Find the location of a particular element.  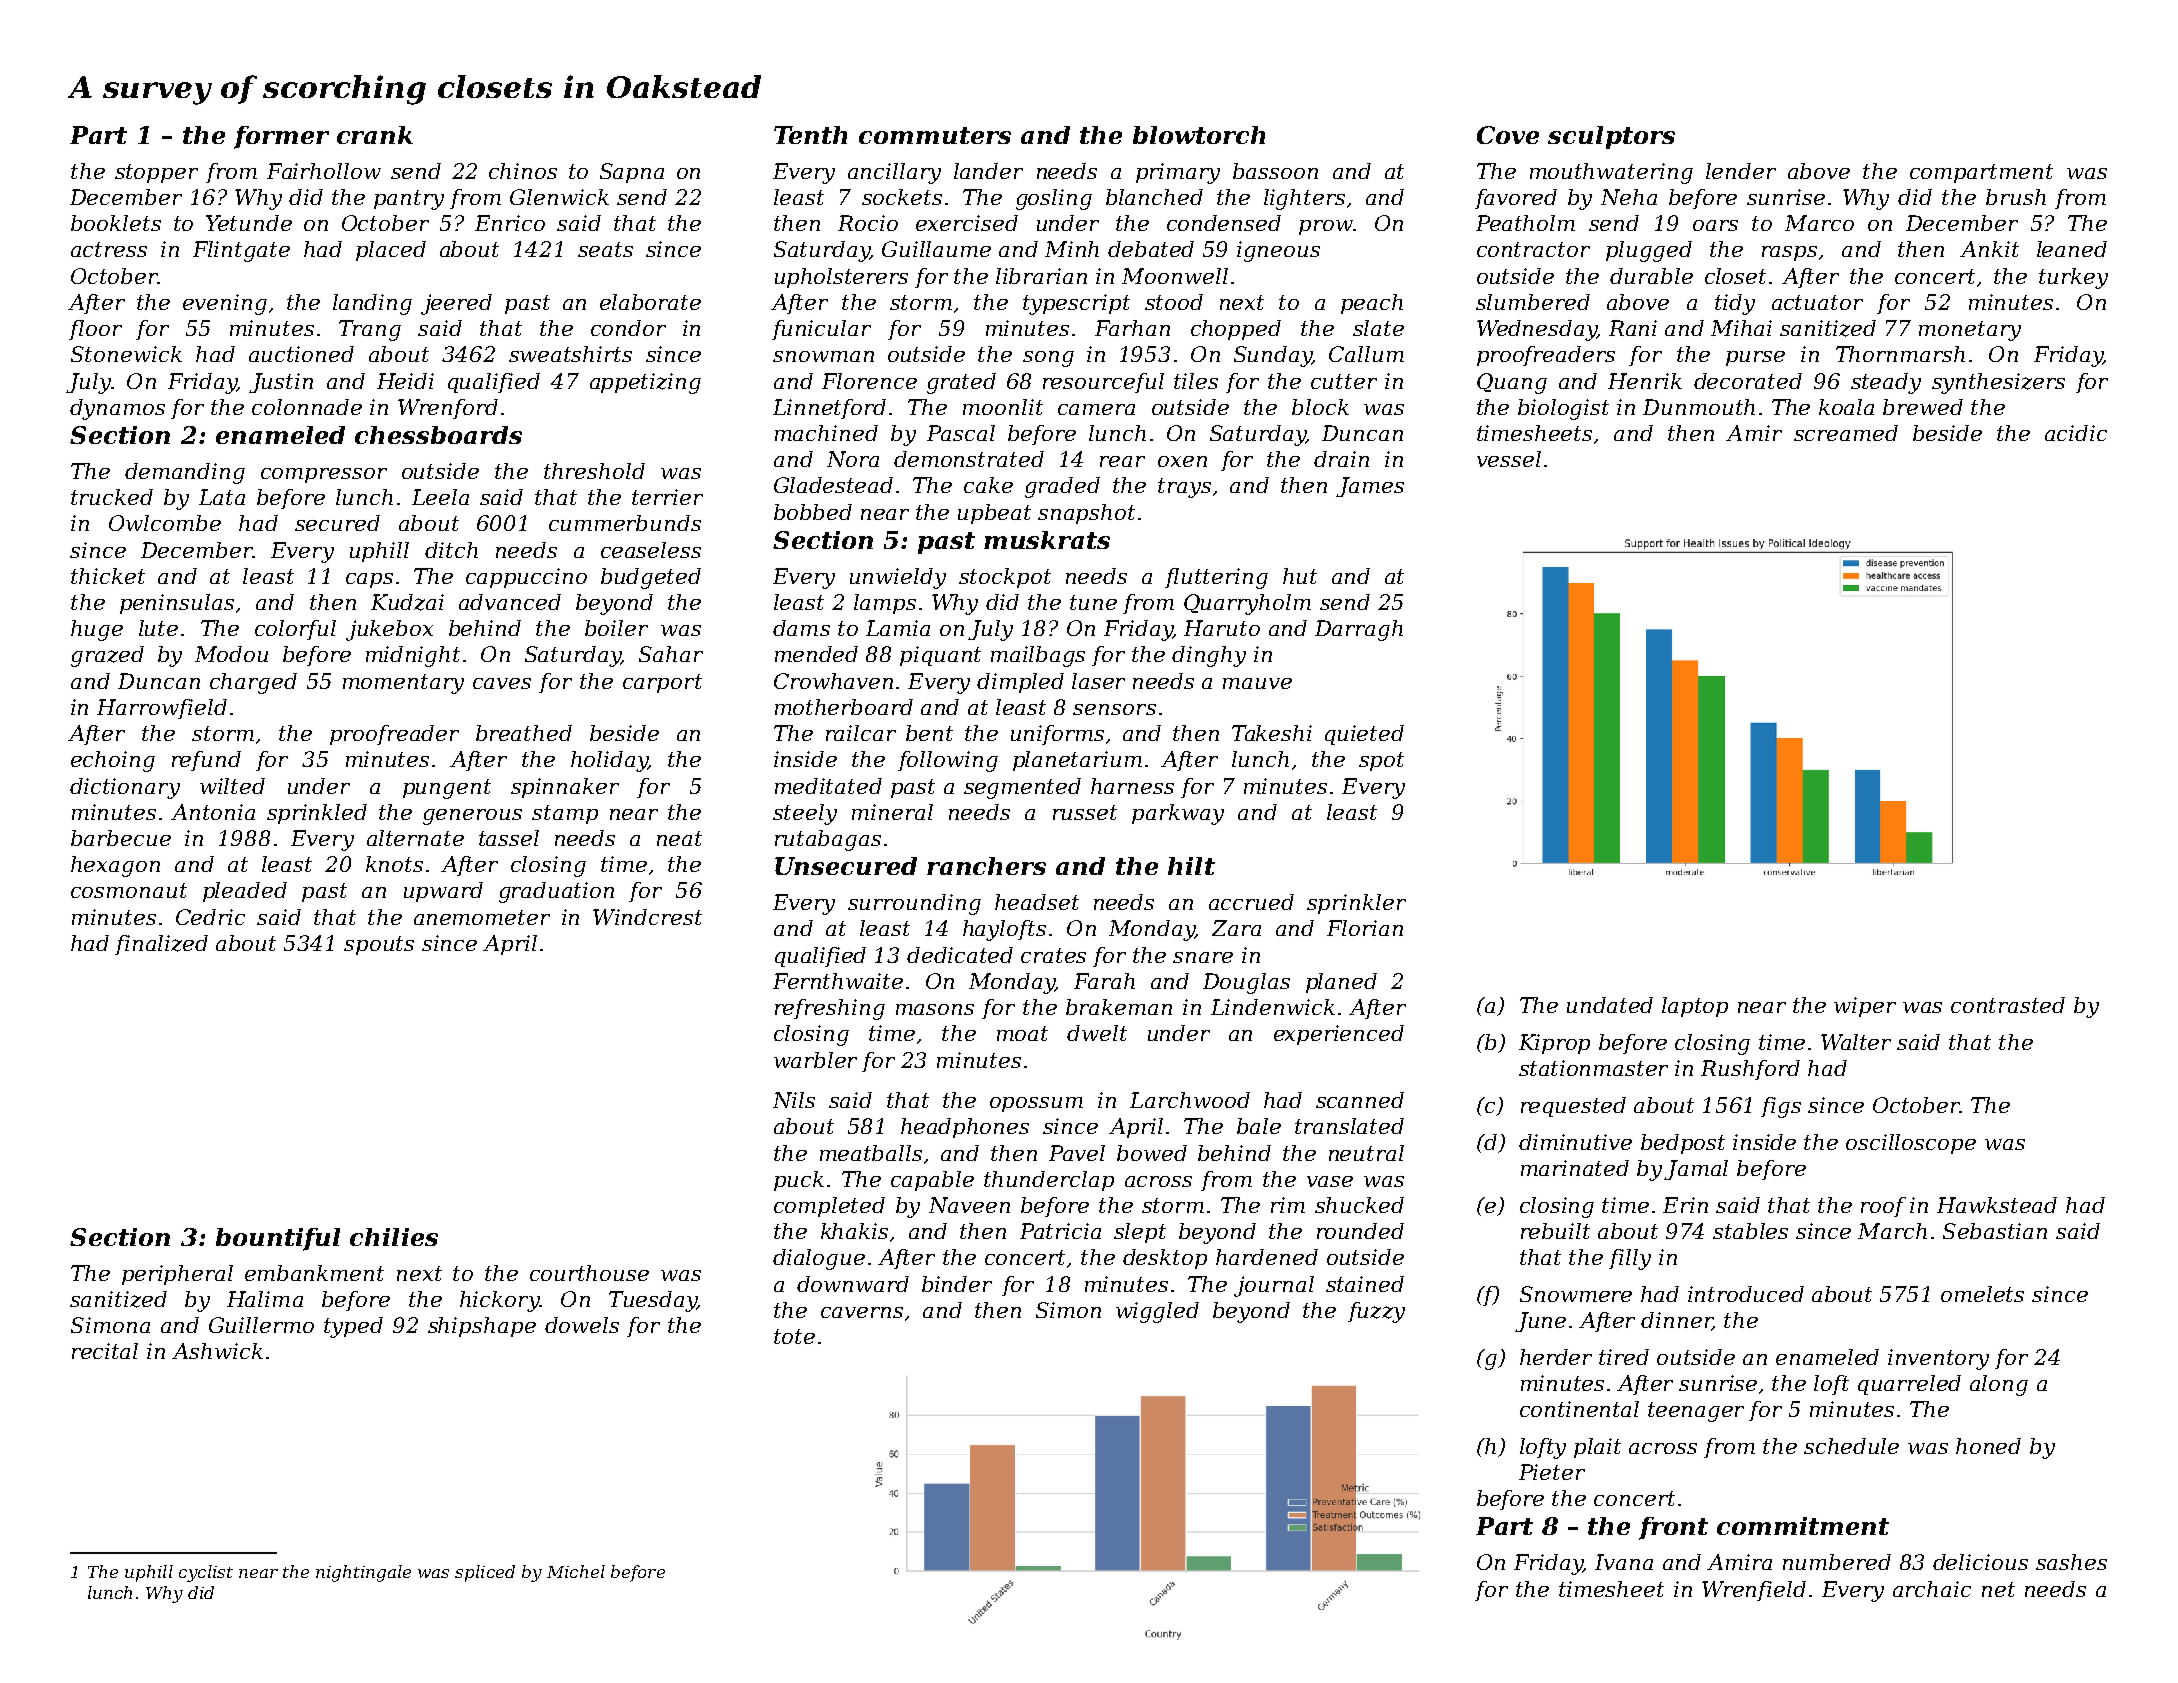

bowed is located at coordinates (1152, 1153).
